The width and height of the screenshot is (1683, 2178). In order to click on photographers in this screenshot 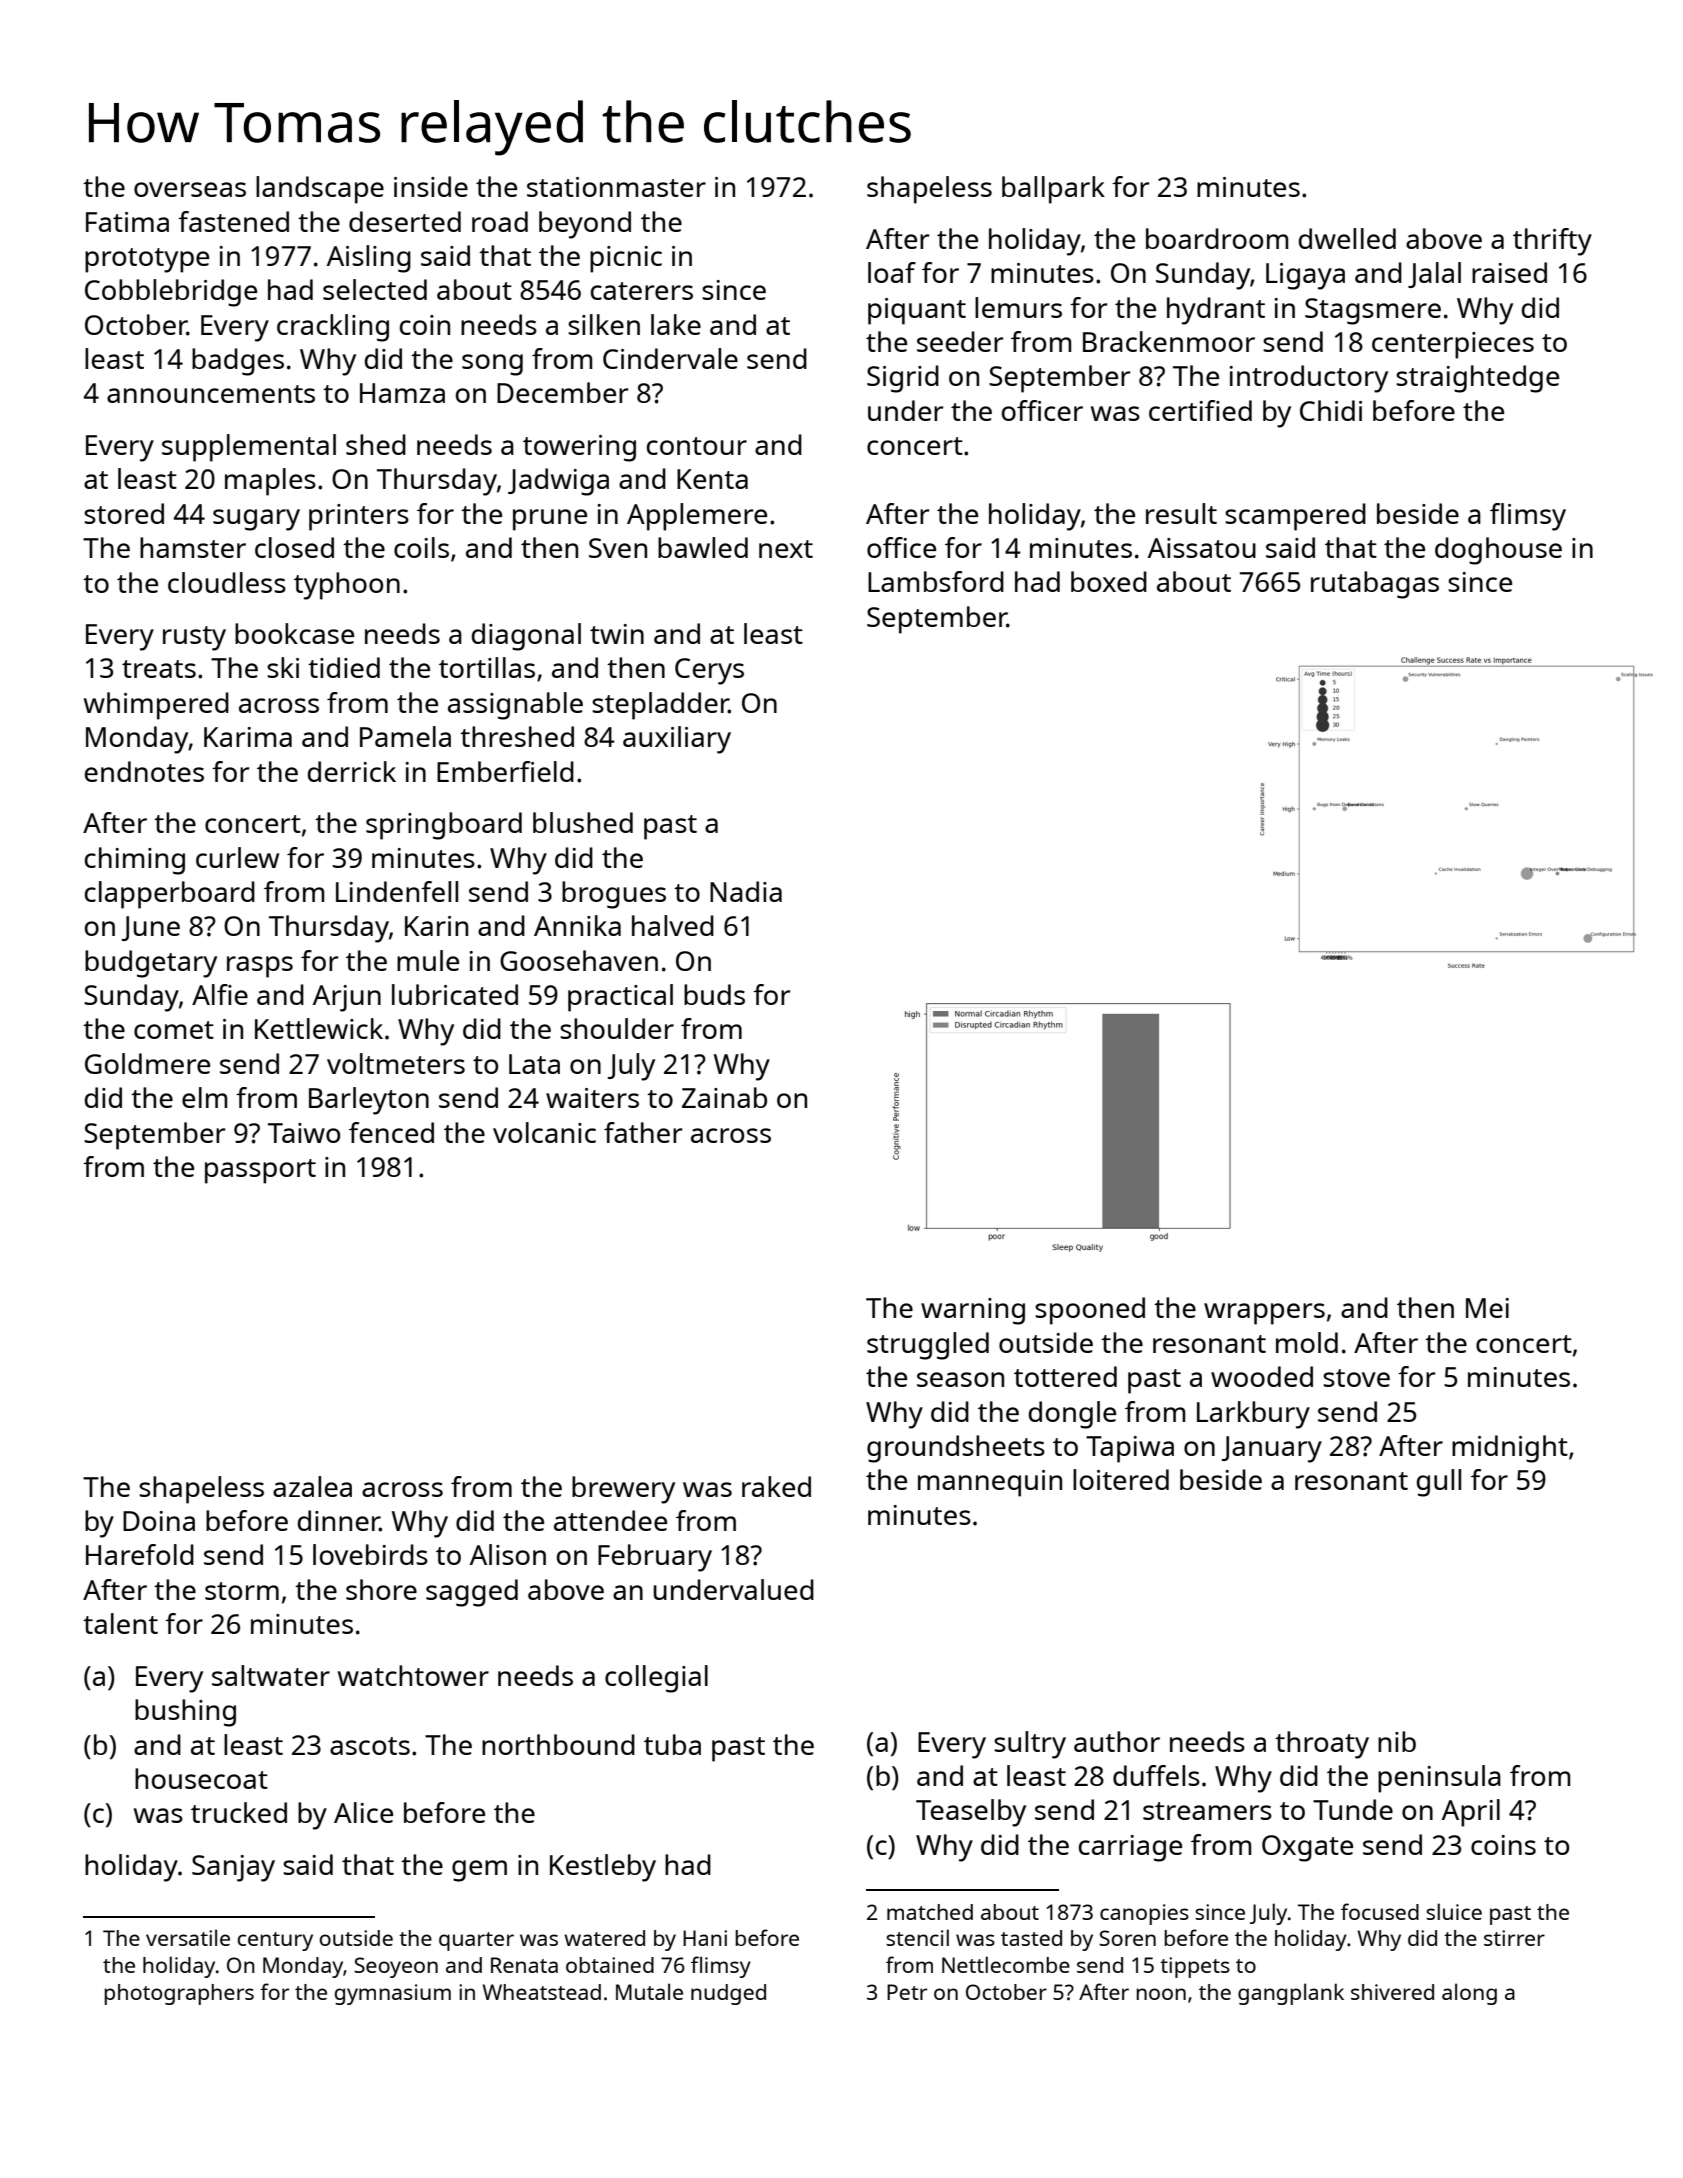, I will do `click(179, 1994)`.
